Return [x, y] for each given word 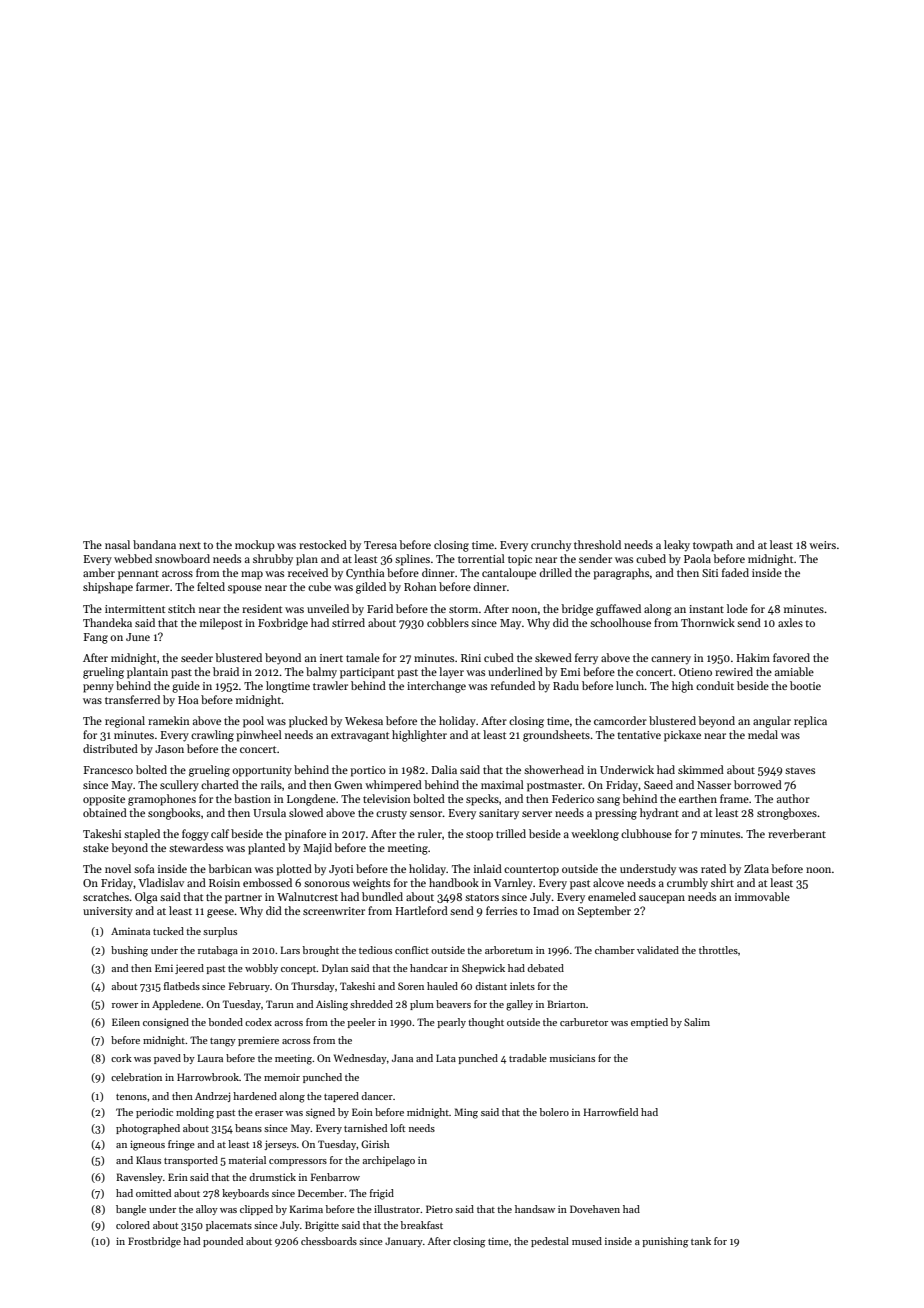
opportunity [262, 771]
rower [125, 1005]
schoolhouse [620, 622]
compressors [298, 1162]
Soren [411, 986]
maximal [502, 784]
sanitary [499, 814]
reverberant [797, 833]
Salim [697, 1022]
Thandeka [107, 622]
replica [810, 722]
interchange [436, 687]
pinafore [305, 835]
